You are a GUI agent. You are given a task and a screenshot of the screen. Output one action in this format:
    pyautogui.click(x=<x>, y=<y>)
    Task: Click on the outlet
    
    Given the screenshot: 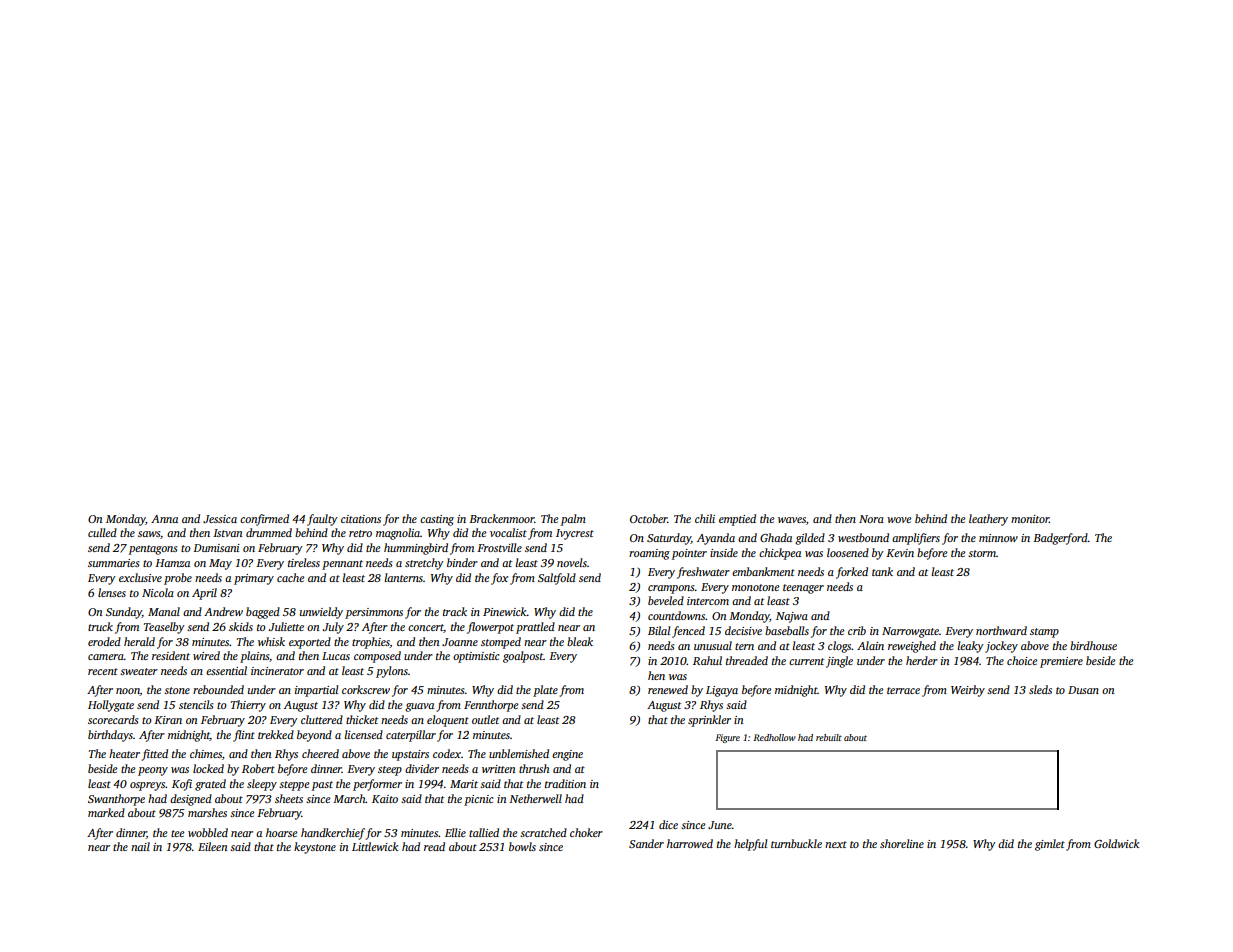 What is the action you would take?
    pyautogui.click(x=485, y=719)
